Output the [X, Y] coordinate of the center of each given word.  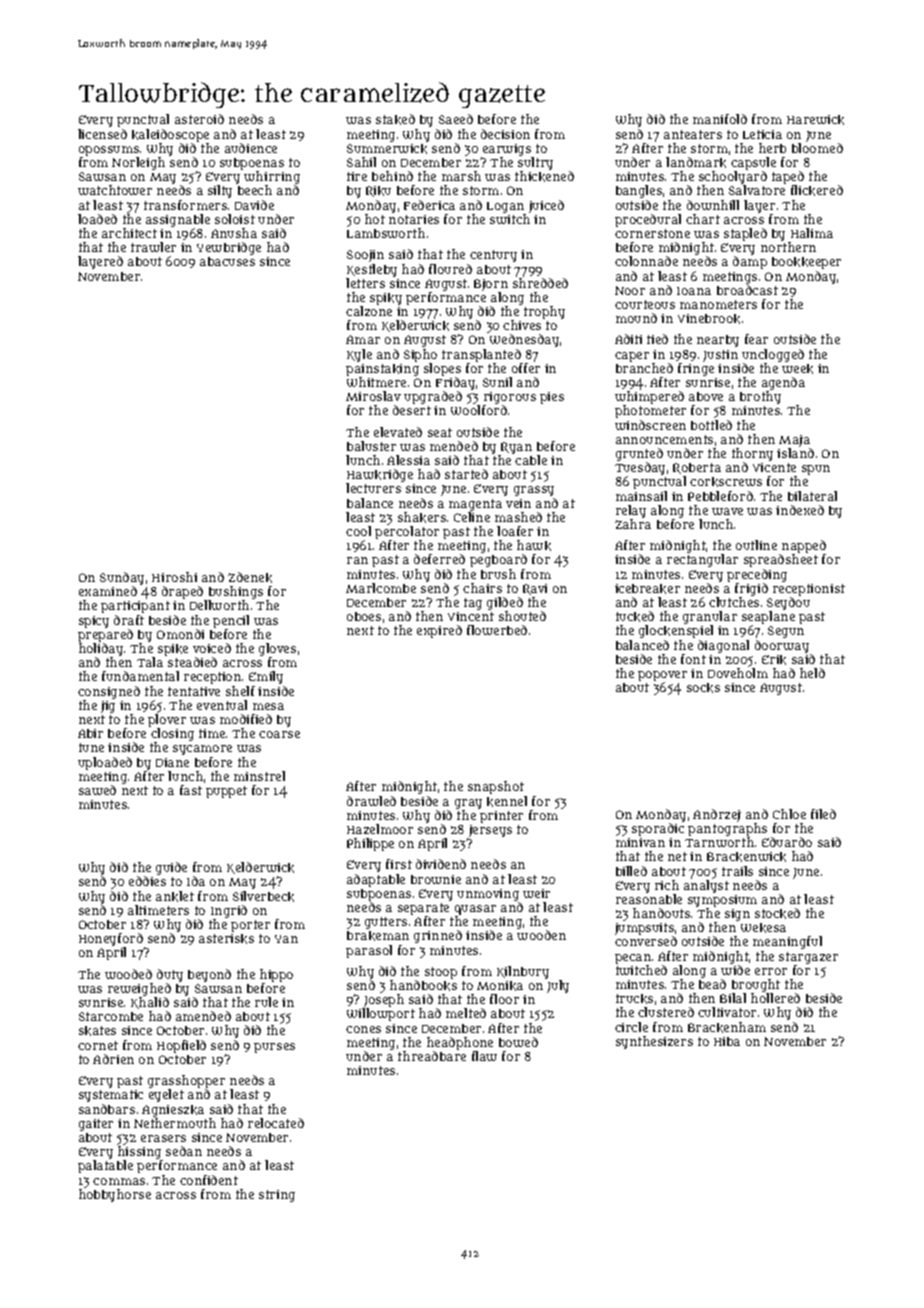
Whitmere [376, 382]
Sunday [122, 578]
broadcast [747, 290]
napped [804, 546]
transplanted [481, 355]
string [277, 1196]
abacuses [227, 261]
